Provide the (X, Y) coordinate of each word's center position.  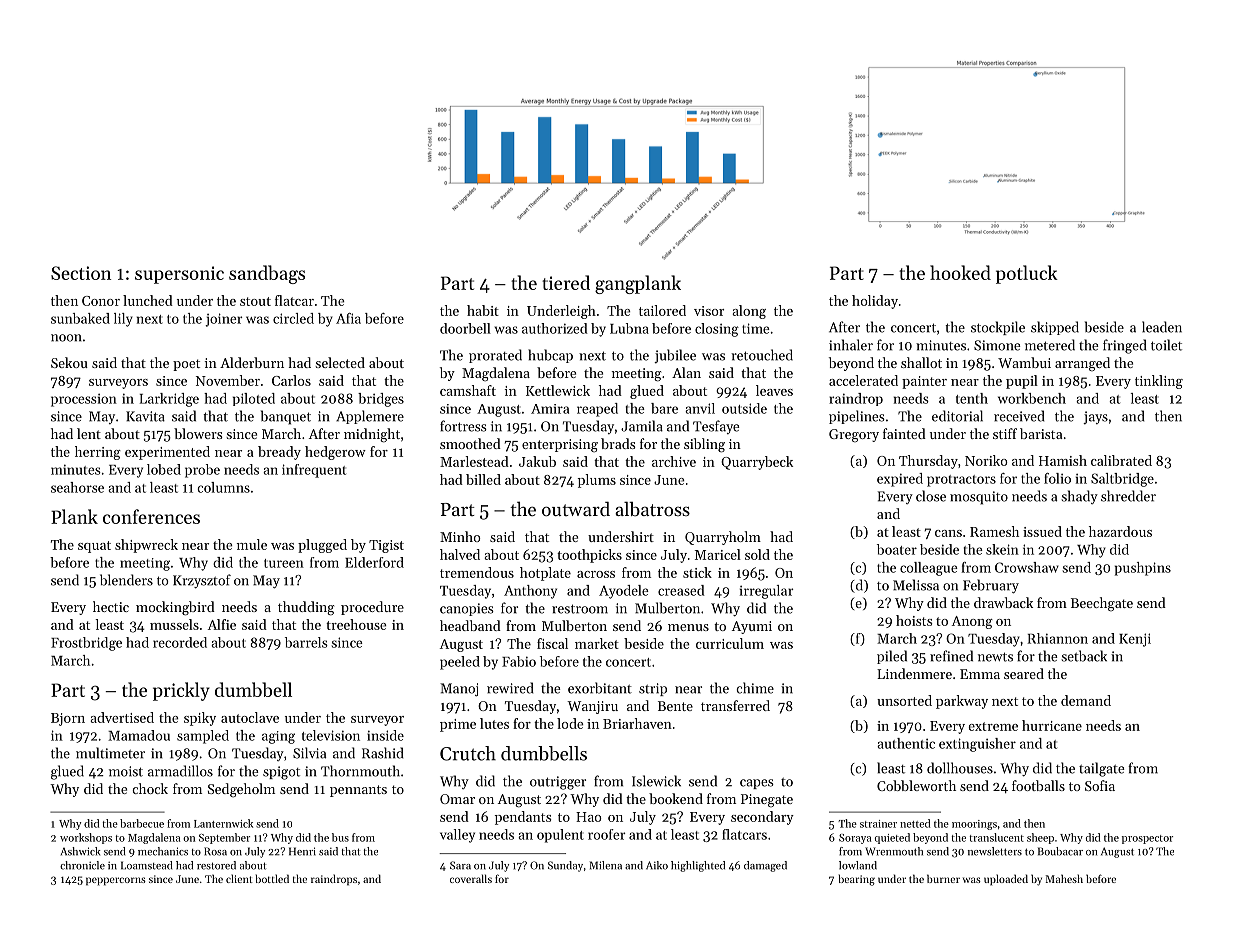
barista (1041, 433)
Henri (302, 851)
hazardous (1120, 531)
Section (81, 273)
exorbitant (600, 688)
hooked (960, 272)
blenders (126, 580)
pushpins (1143, 569)
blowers (198, 433)
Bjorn (68, 719)
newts (995, 657)
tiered (566, 282)
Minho (460, 536)
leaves (774, 390)
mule (252, 544)
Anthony (530, 592)
